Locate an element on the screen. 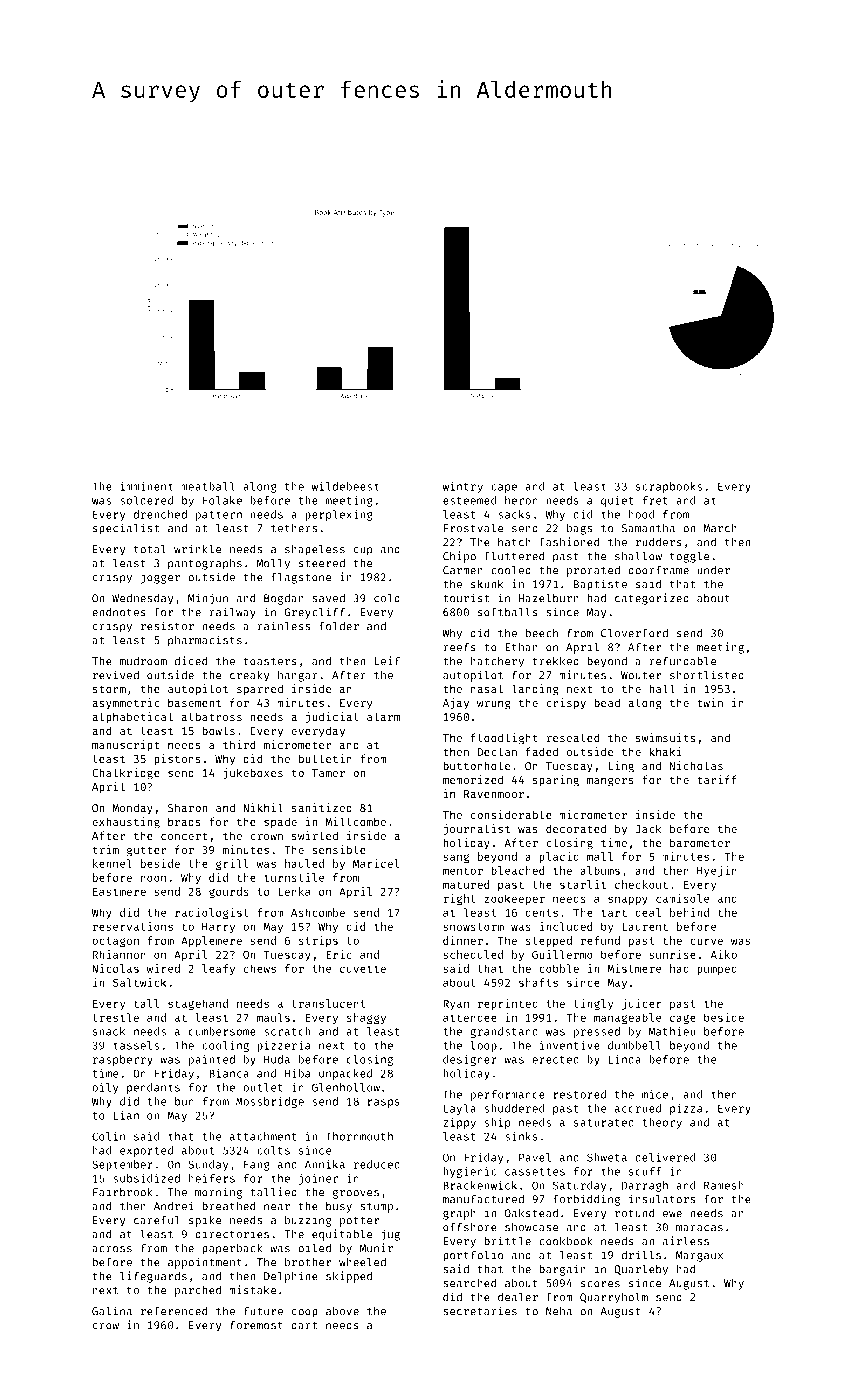 Image resolution: width=849 pixels, height=1400 pixels. journalist is located at coordinates (477, 829).
